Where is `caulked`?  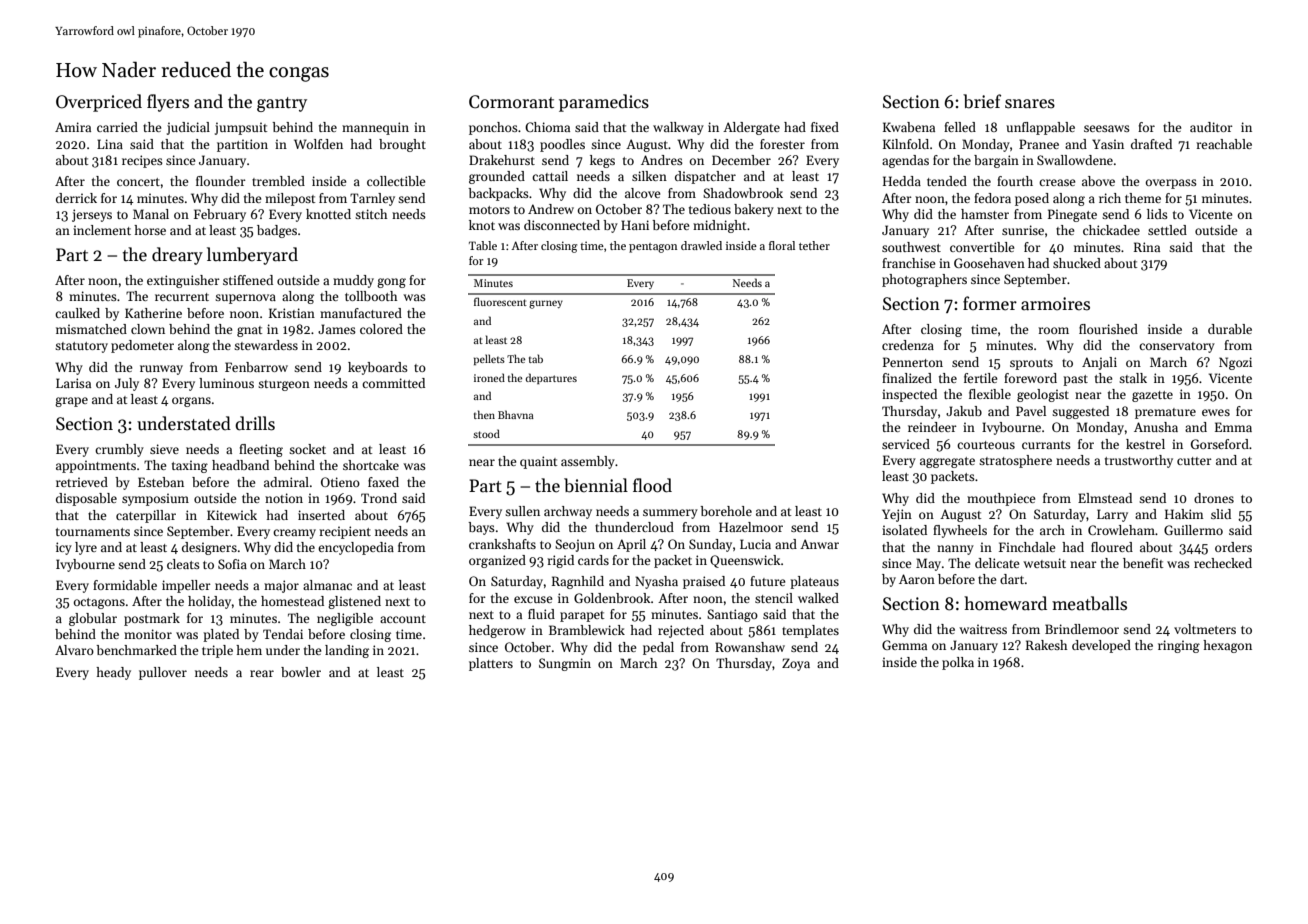
caulked is located at coordinates (77, 313).
